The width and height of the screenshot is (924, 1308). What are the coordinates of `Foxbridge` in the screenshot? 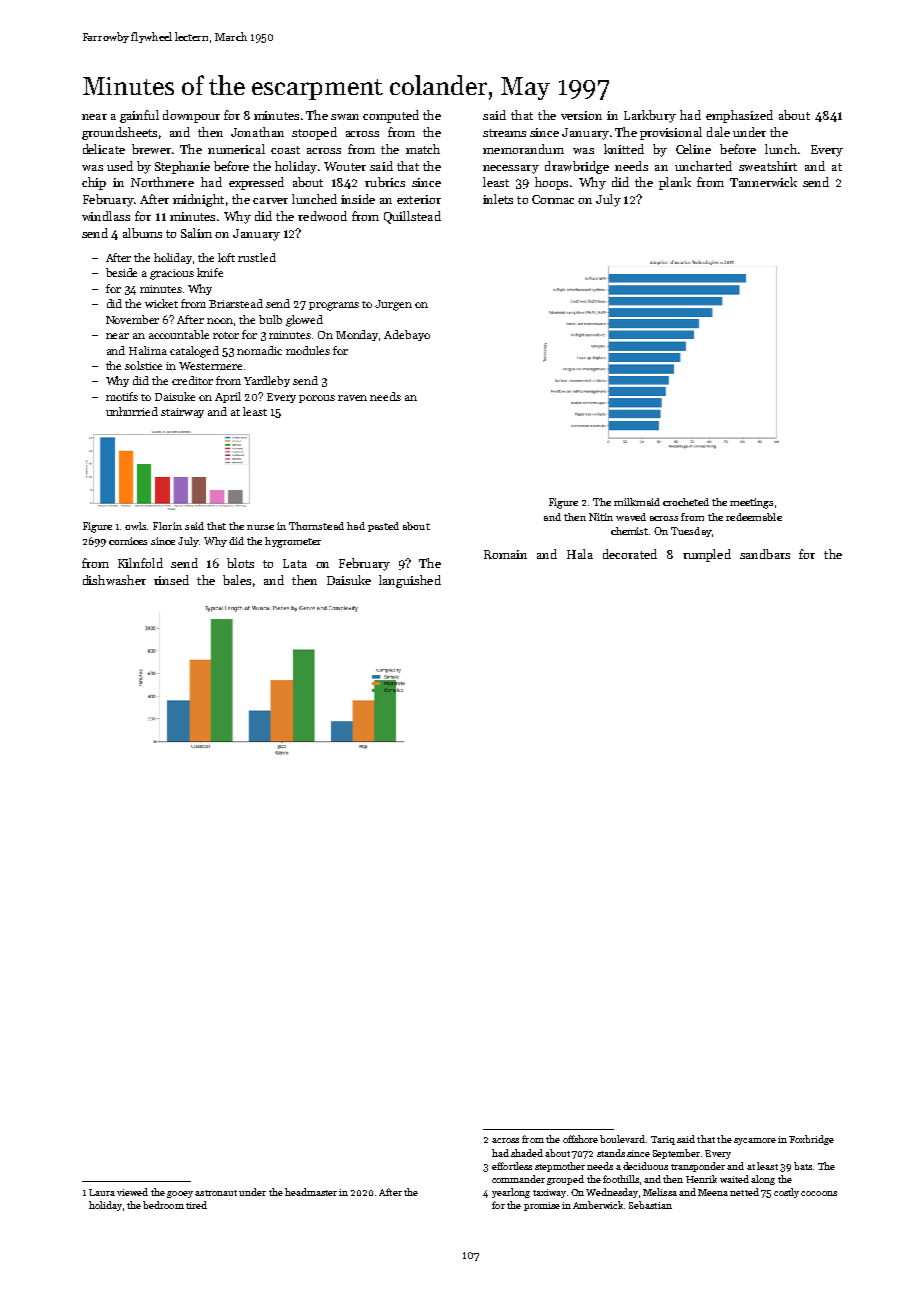 It's located at (811, 1140).
